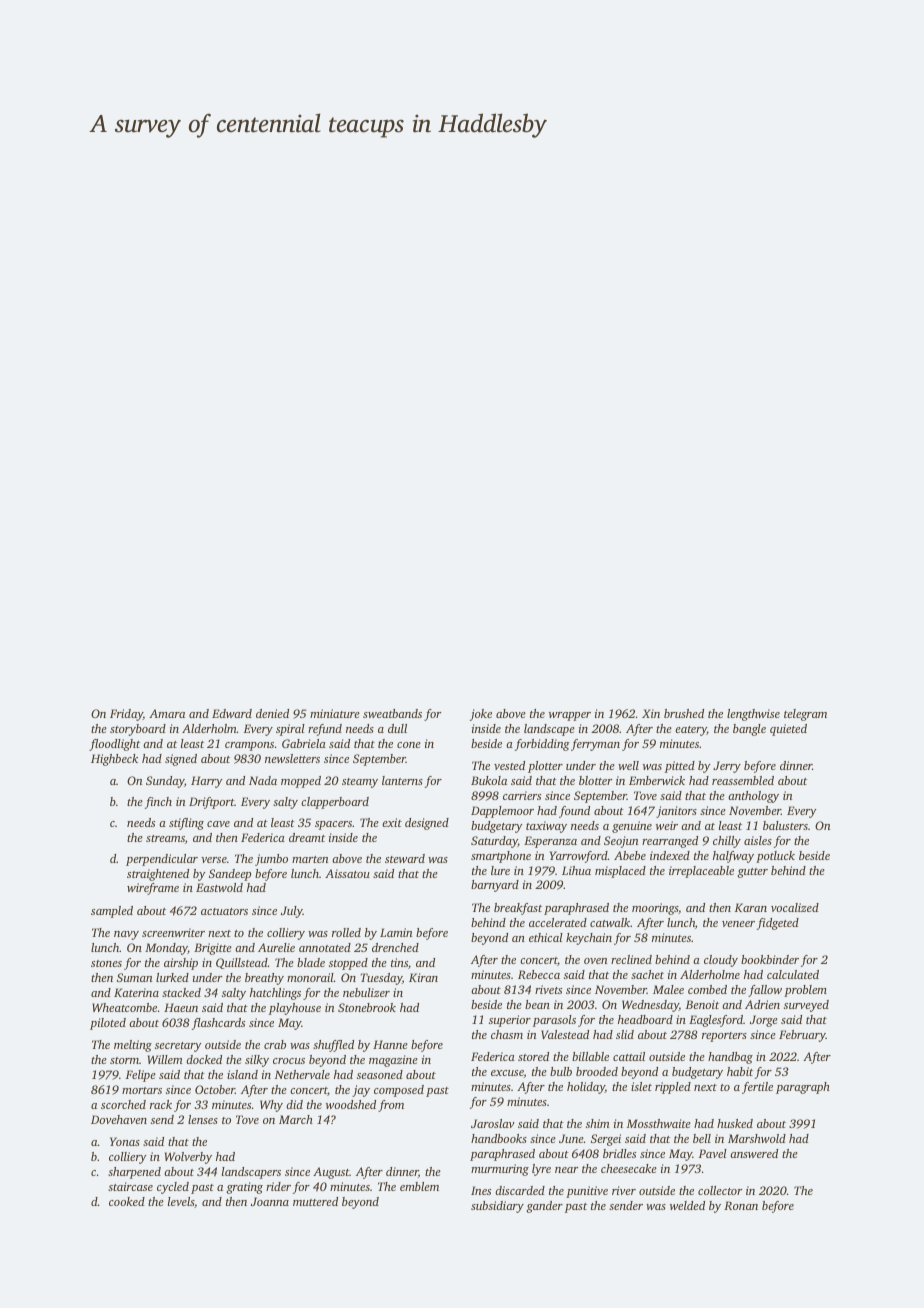  What do you see at coordinates (173, 1188) in the screenshot?
I see `cycled` at bounding box center [173, 1188].
